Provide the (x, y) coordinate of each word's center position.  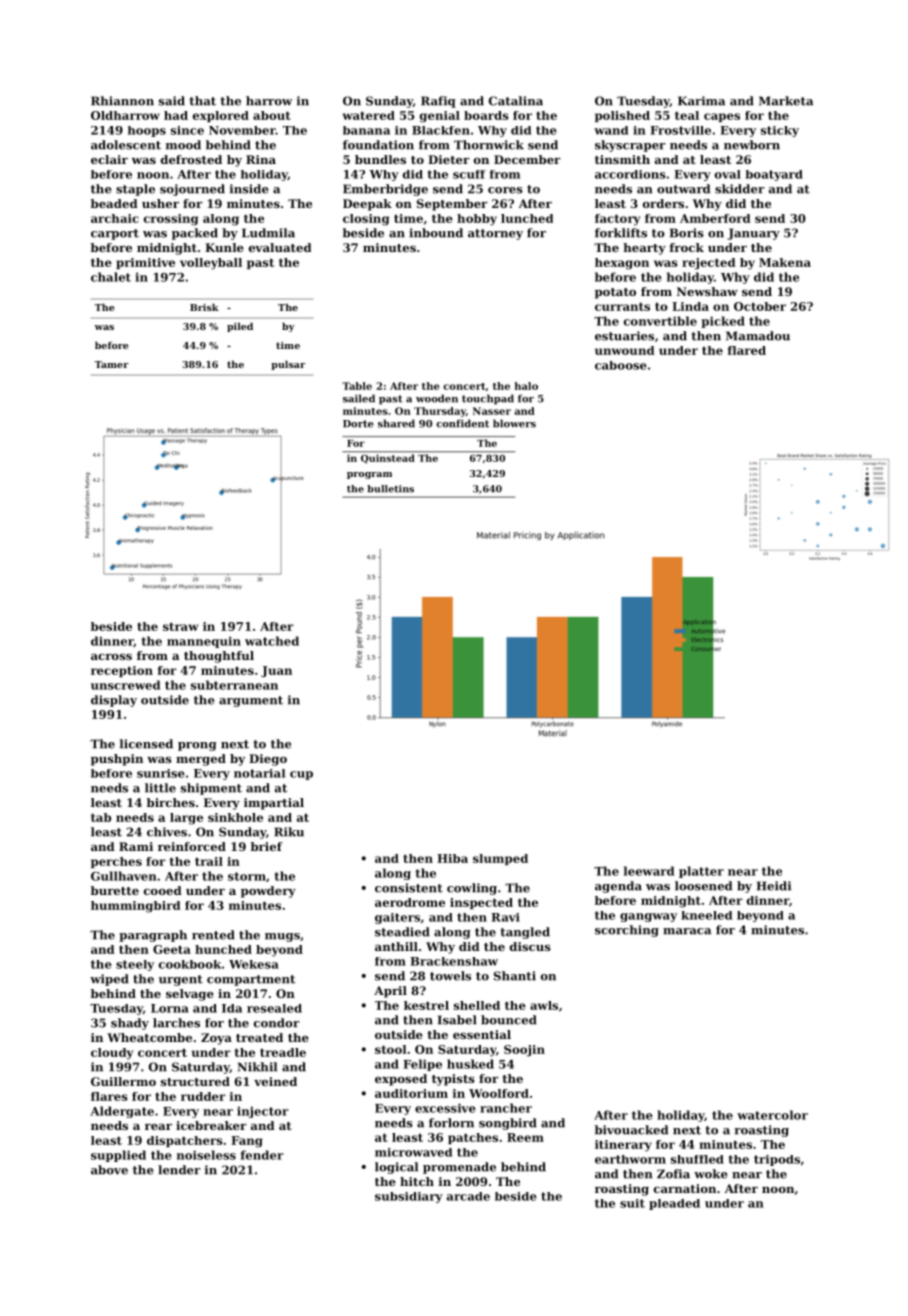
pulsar (288, 365)
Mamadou (758, 336)
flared (747, 350)
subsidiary (409, 1197)
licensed (146, 744)
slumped (500, 859)
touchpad (488, 399)
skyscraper (630, 146)
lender (179, 1170)
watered (369, 115)
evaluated (280, 247)
